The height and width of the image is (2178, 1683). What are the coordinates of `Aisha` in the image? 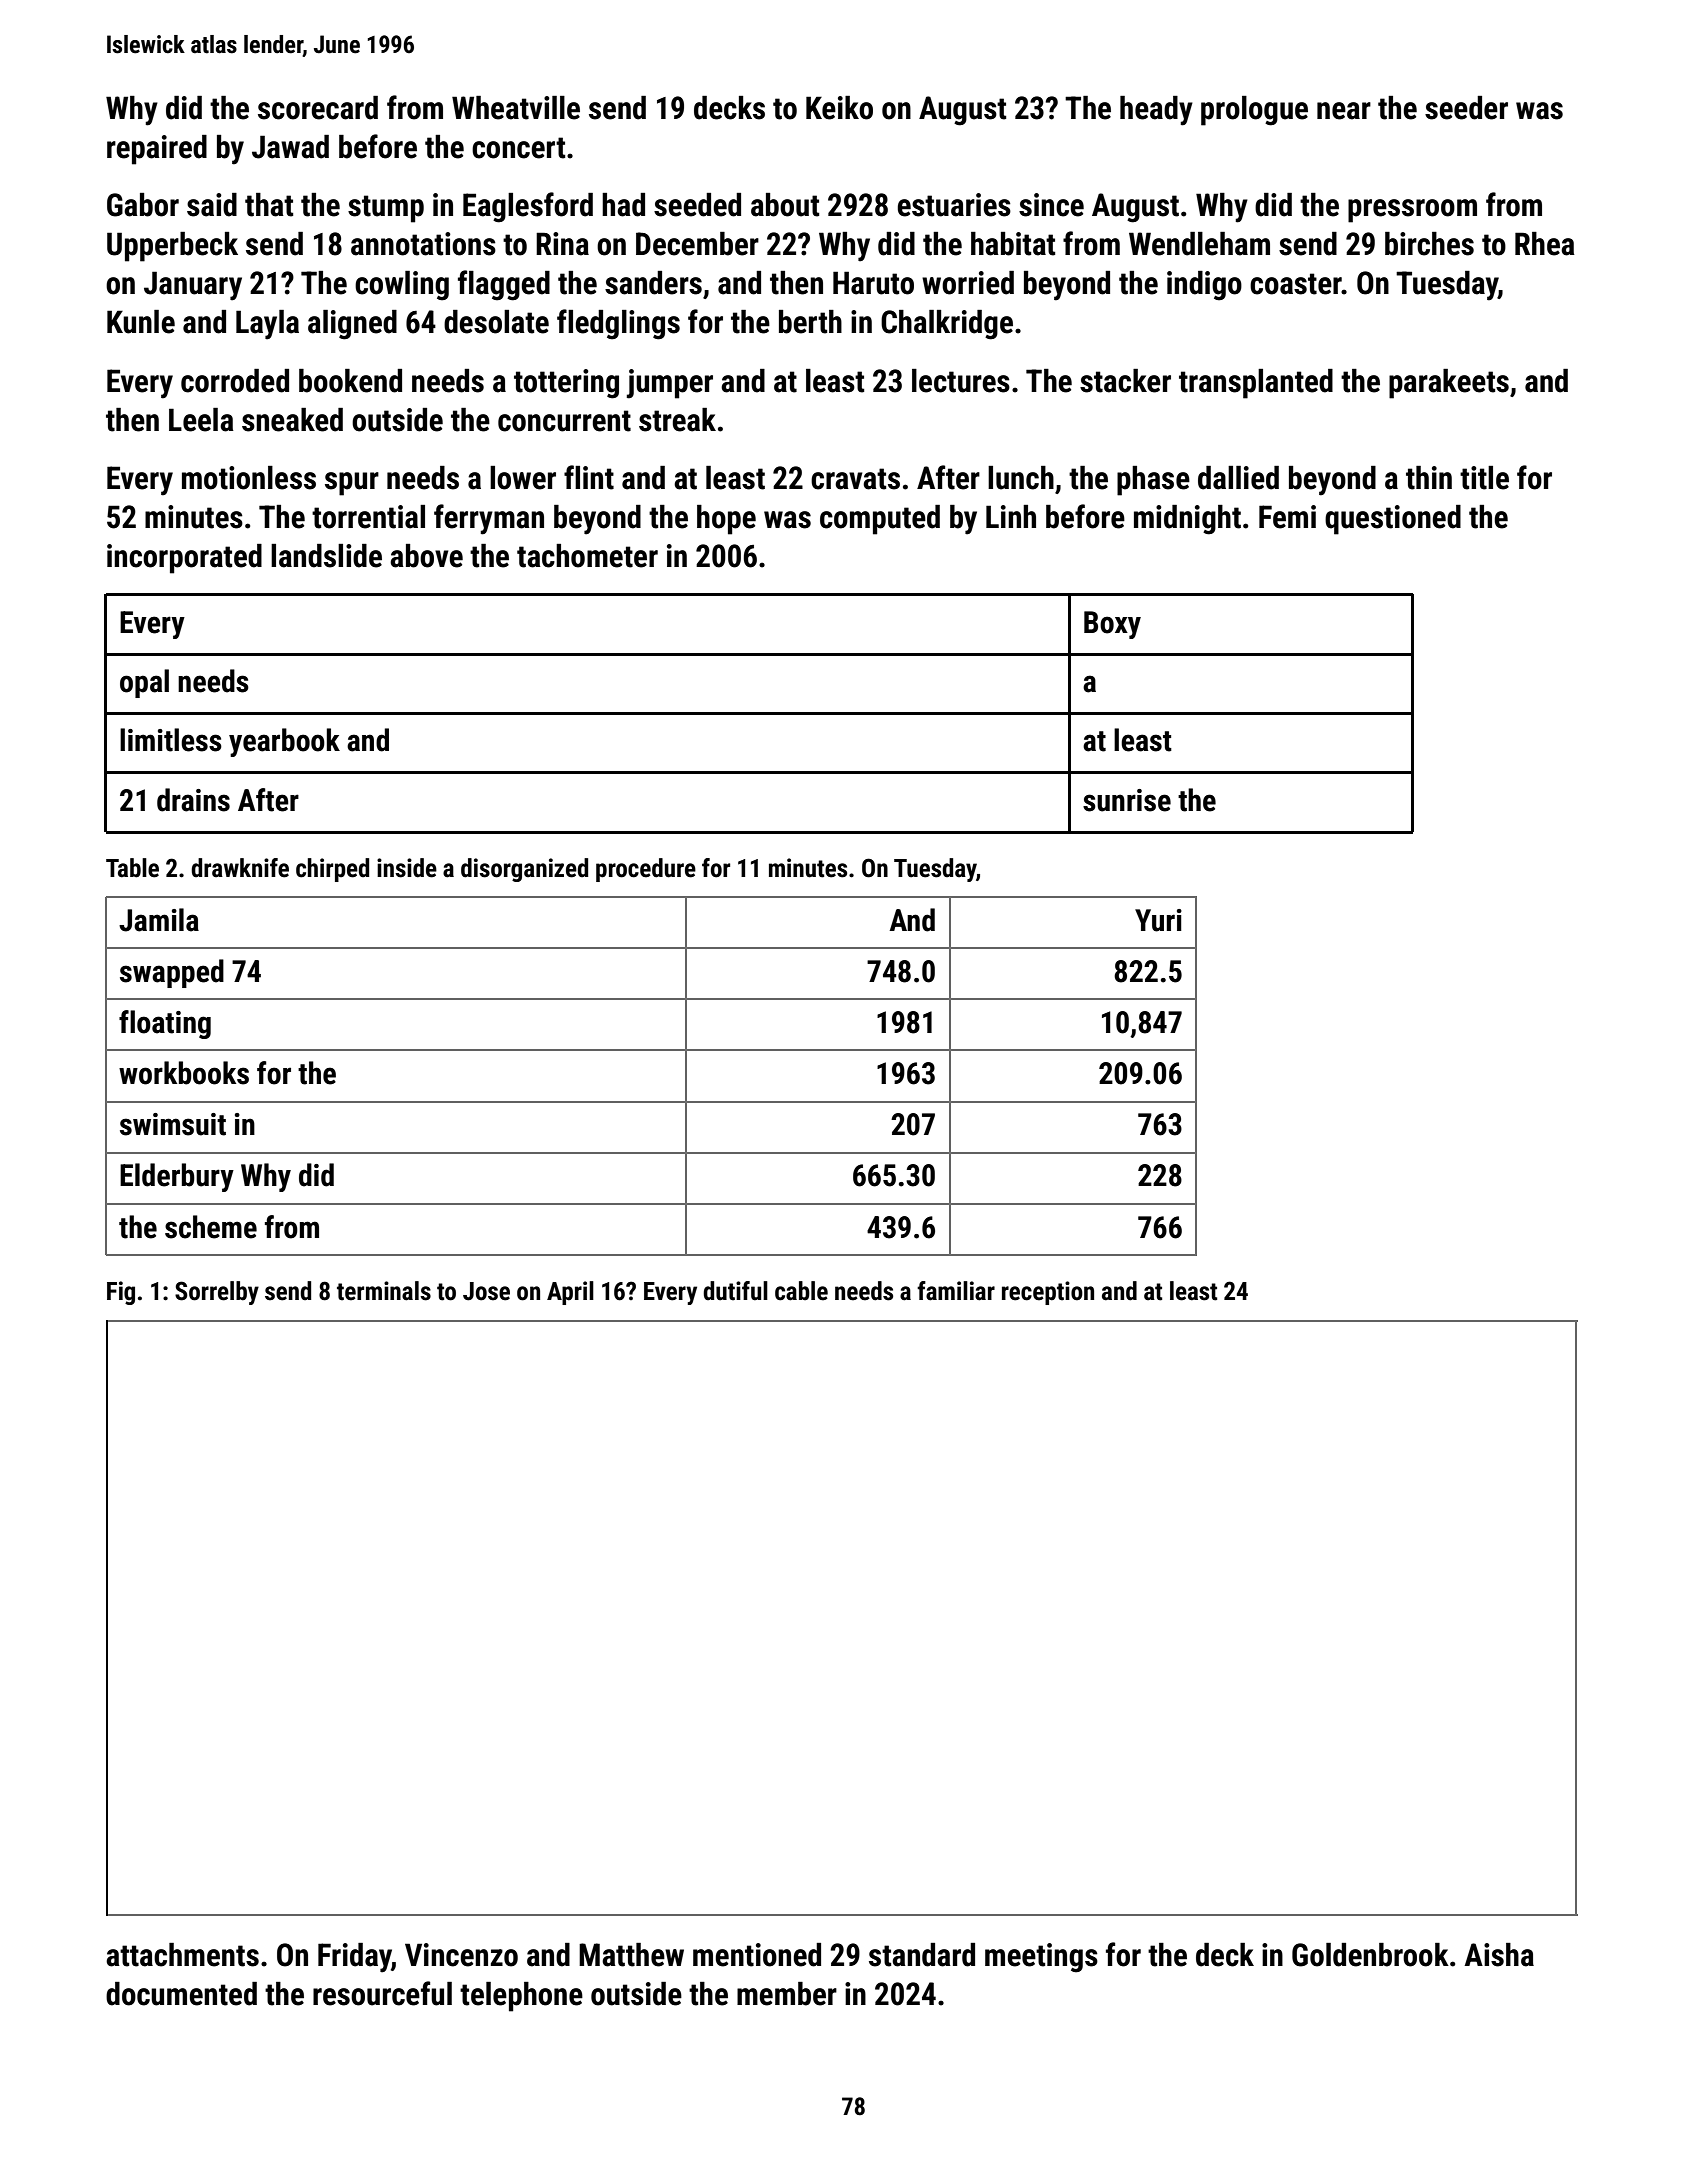 It's located at (1499, 1955).
